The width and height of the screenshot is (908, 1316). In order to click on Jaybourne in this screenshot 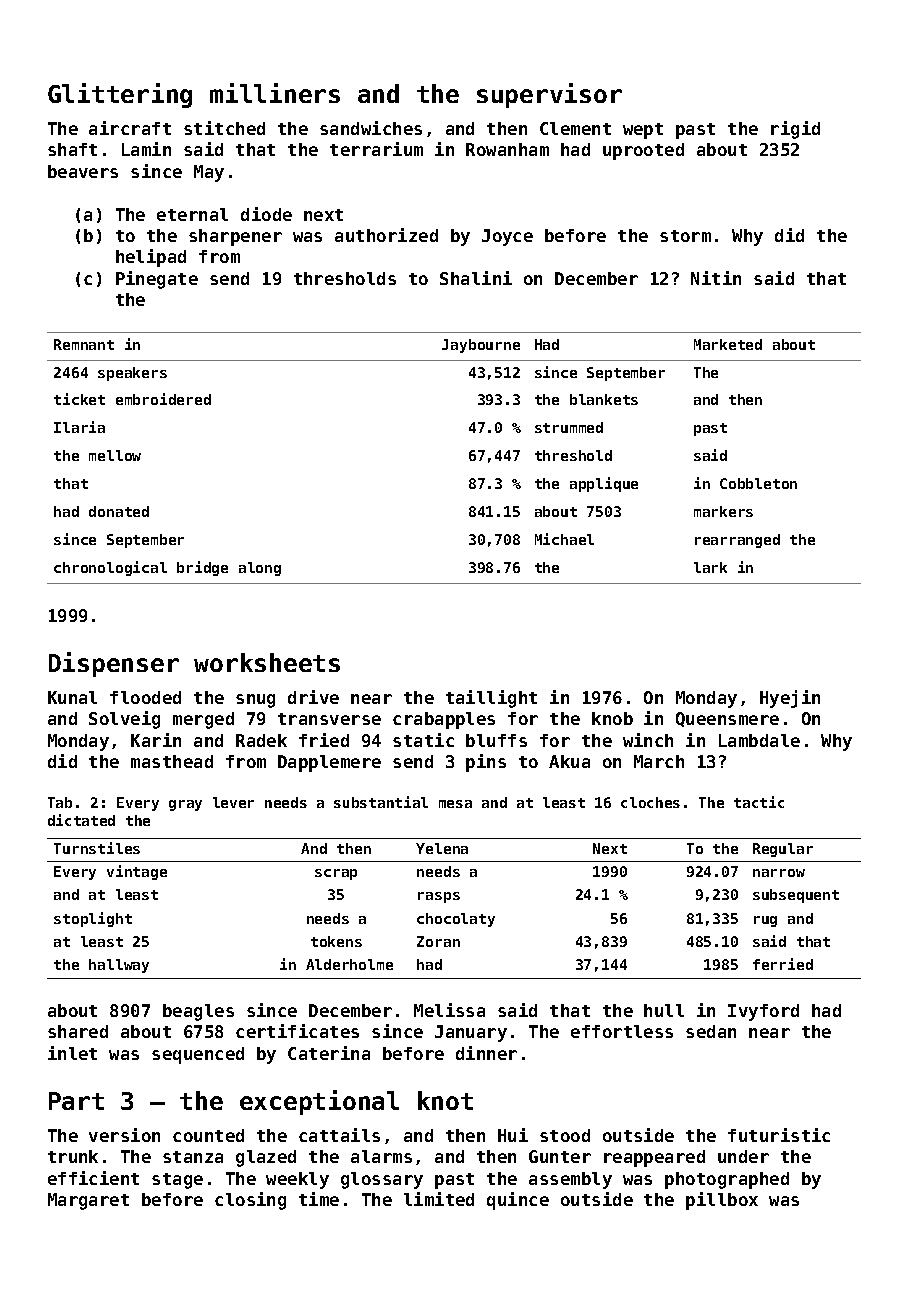, I will do `click(481, 346)`.
